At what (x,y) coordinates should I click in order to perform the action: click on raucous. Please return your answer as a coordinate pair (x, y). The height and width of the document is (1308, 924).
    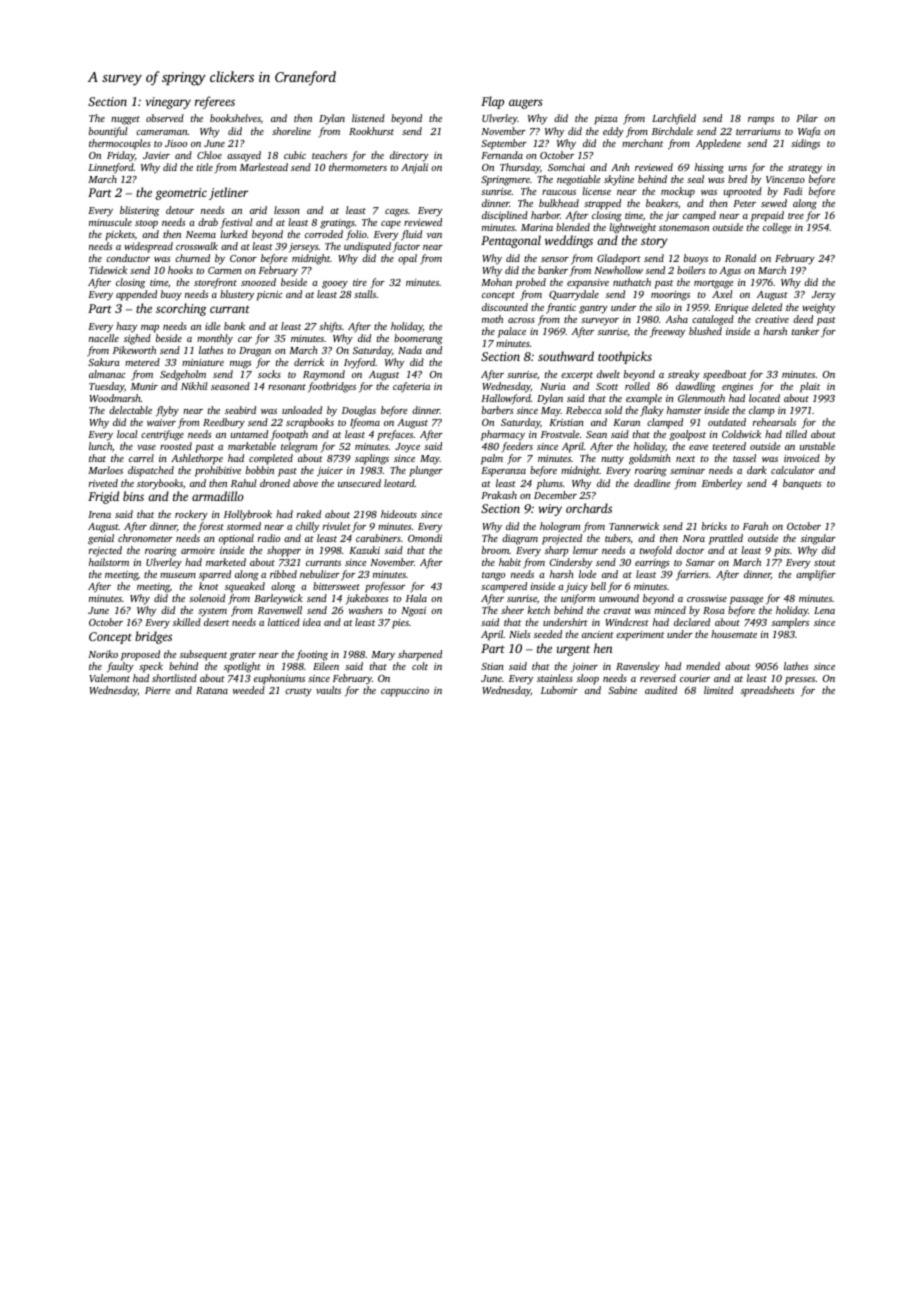
    Looking at the image, I should click on (559, 192).
